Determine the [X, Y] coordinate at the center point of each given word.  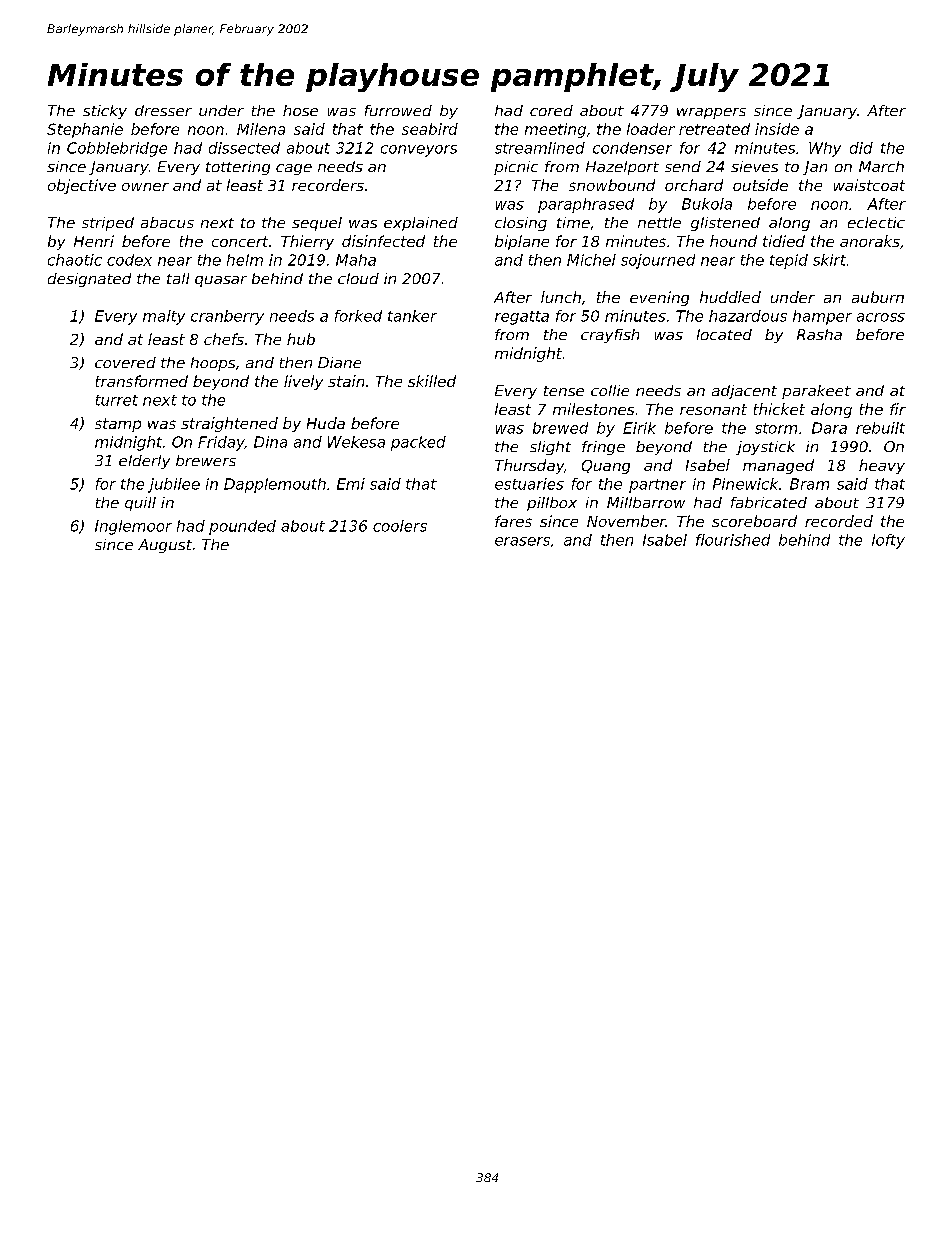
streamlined [540, 148]
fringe [603, 448]
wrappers [711, 113]
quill [140, 504]
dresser [163, 110]
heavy [882, 466]
